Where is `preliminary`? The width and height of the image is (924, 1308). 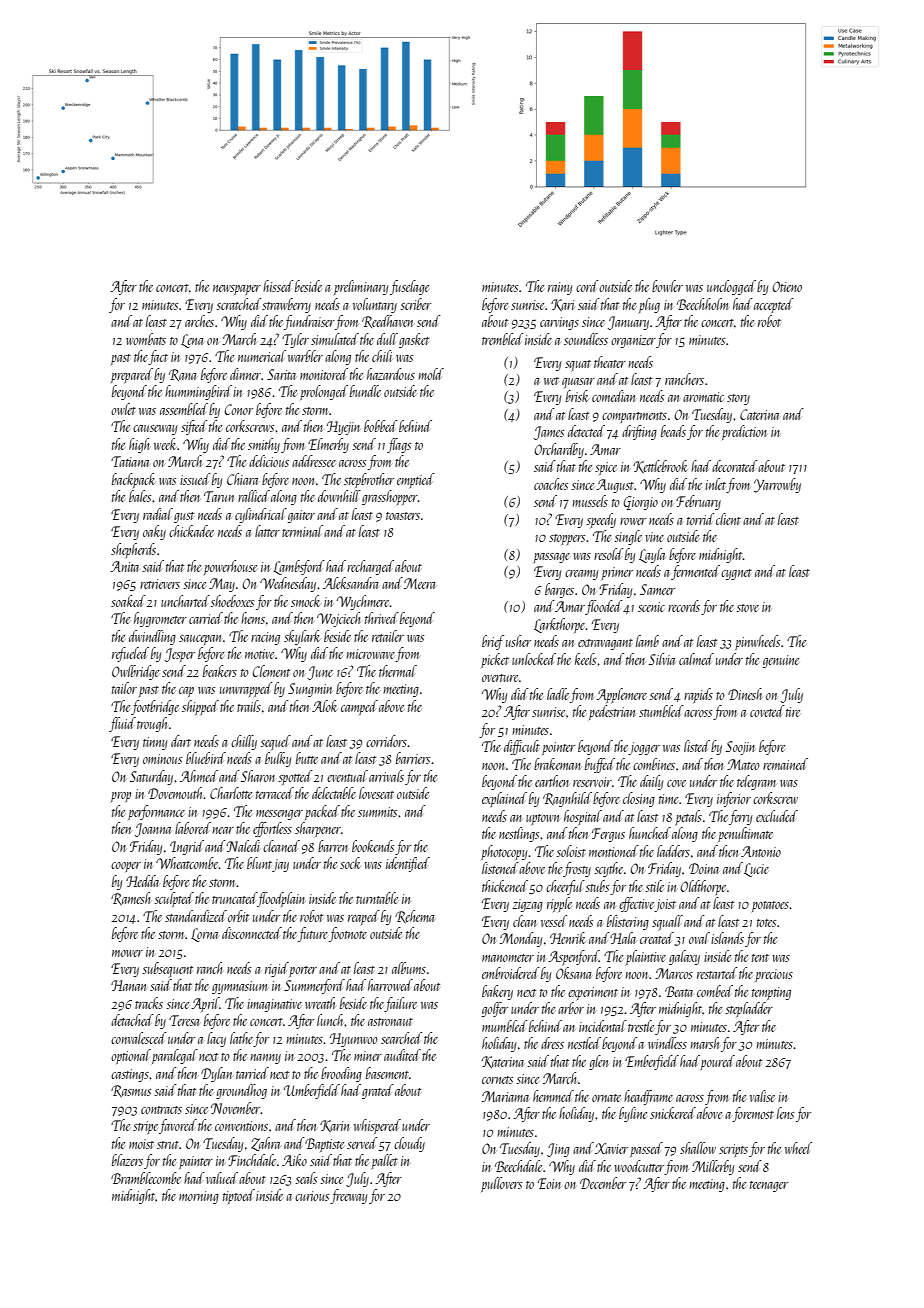
preliminary is located at coordinates (361, 287).
